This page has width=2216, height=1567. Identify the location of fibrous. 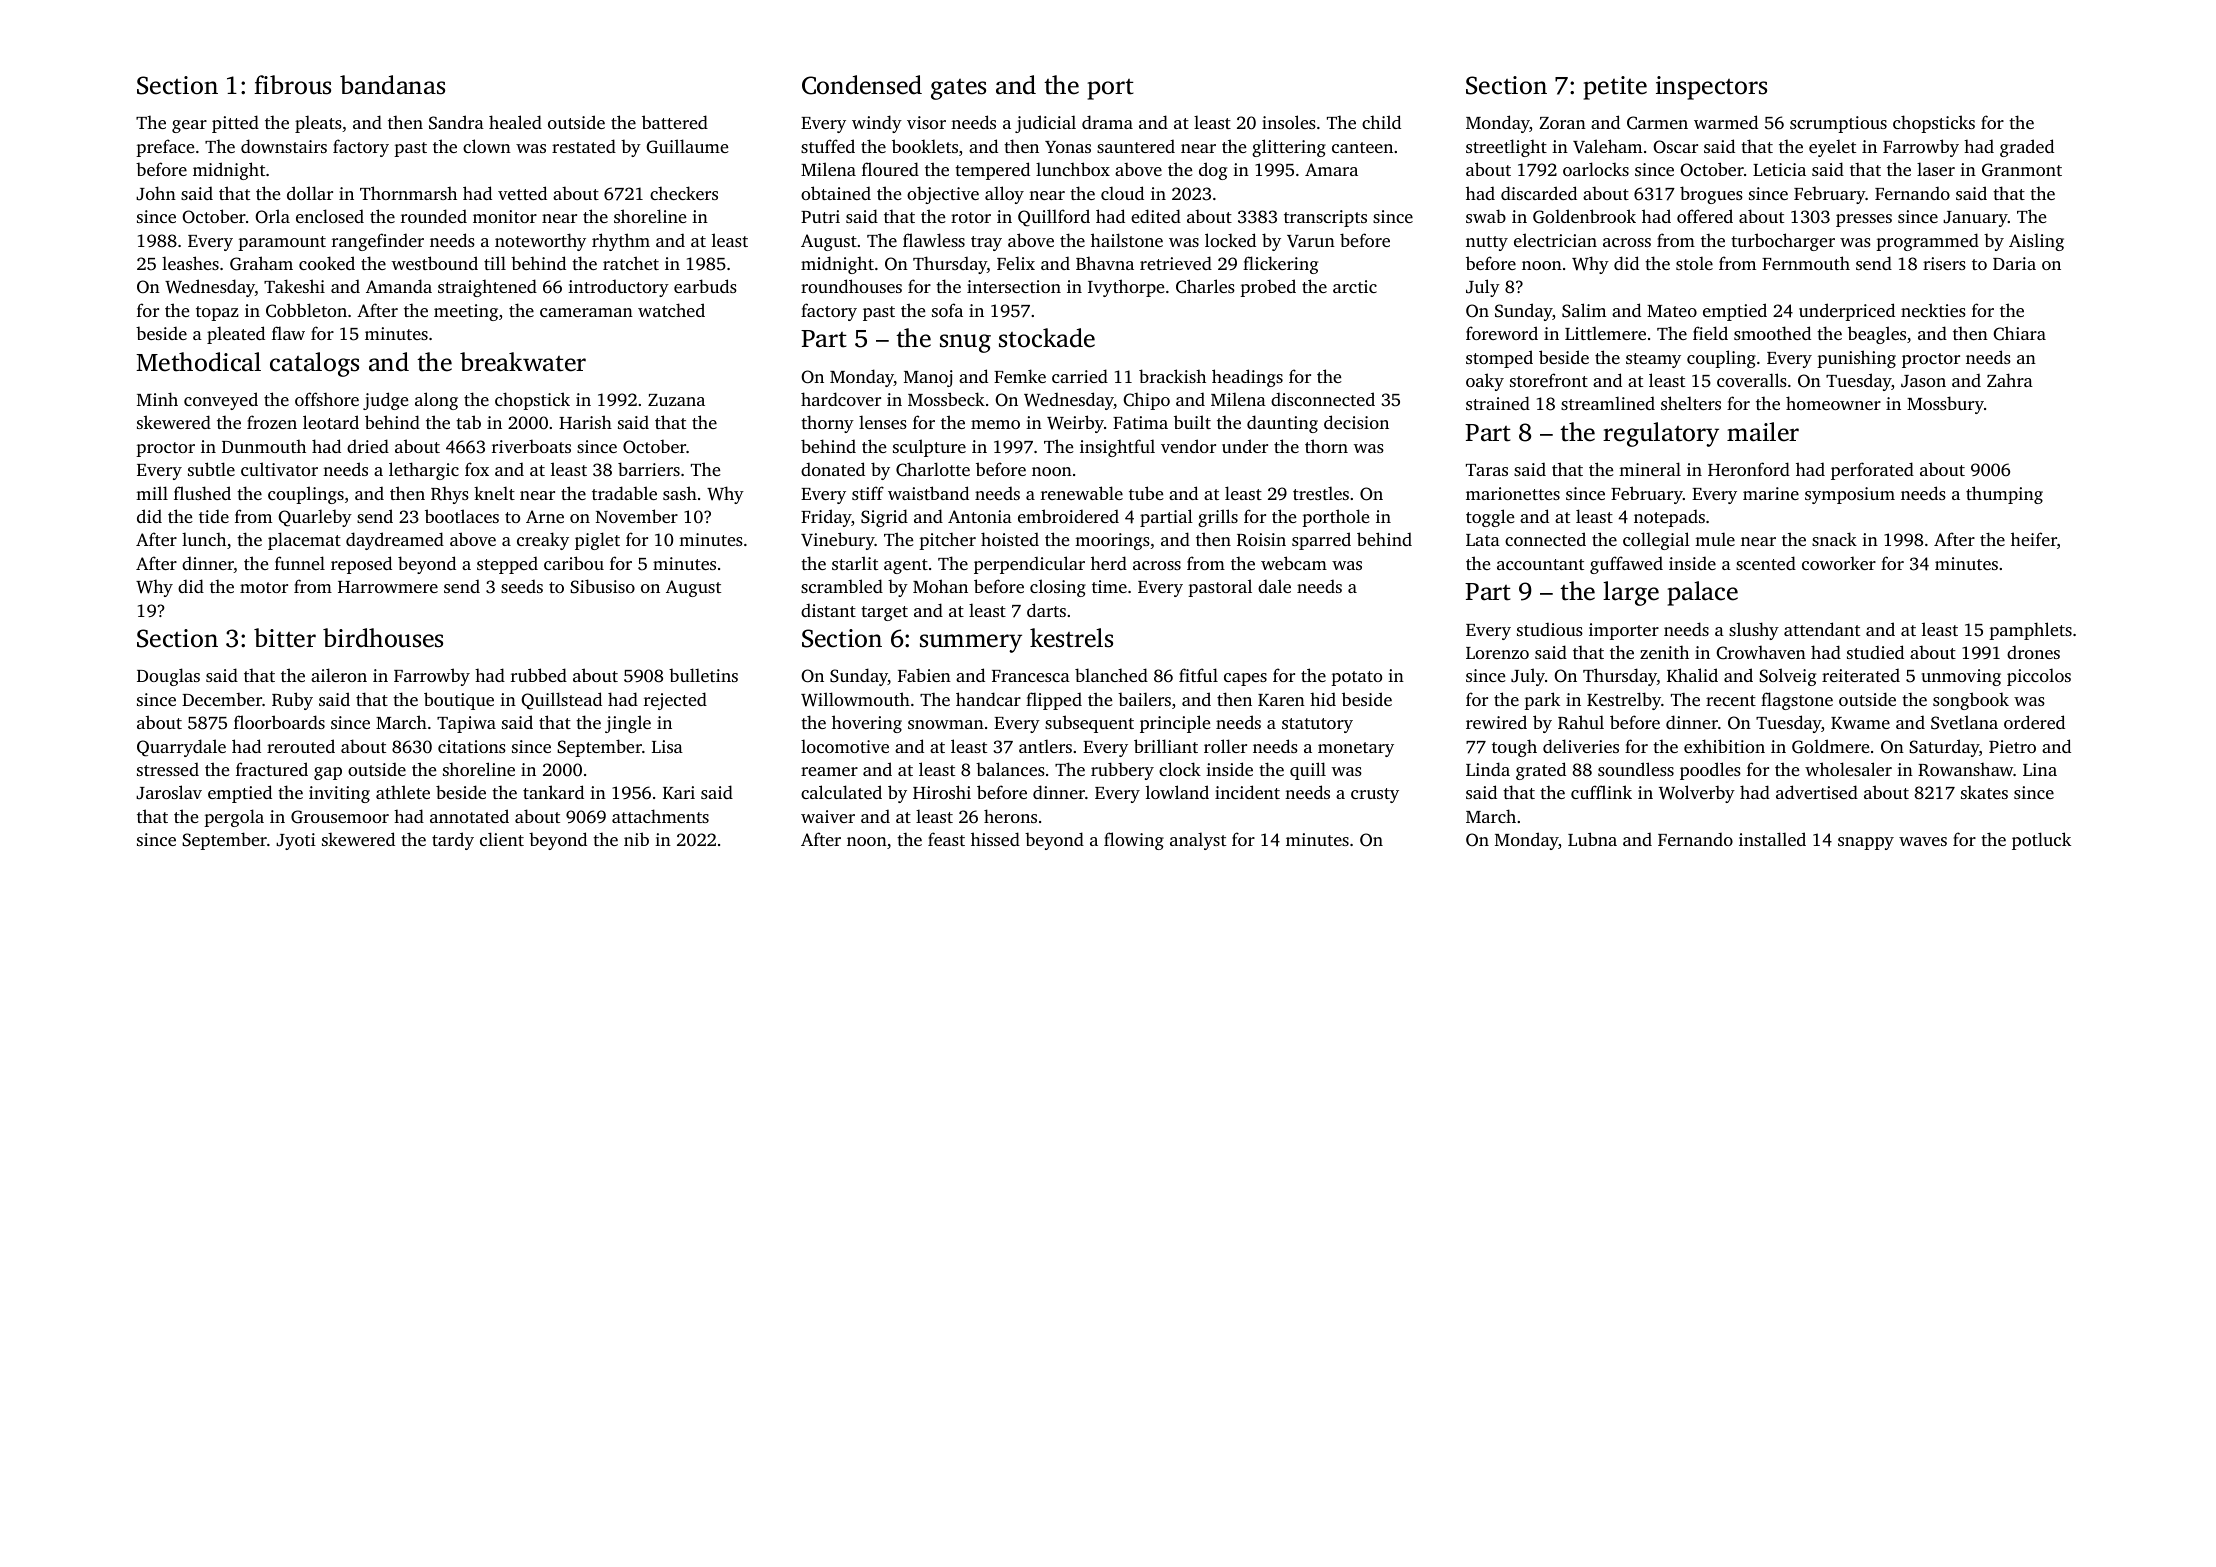
(292, 85).
